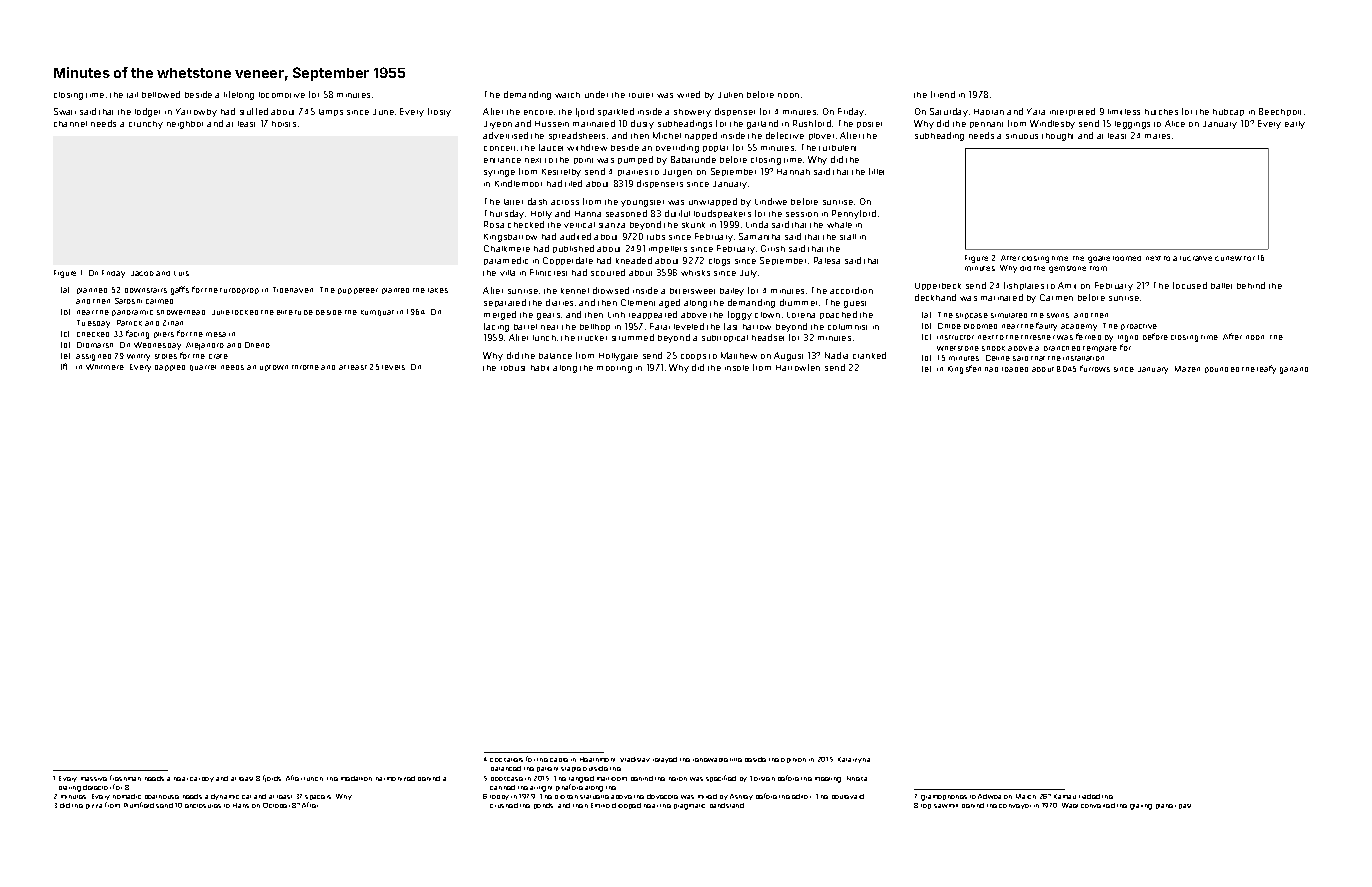 Image resolution: width=1372 pixels, height=887 pixels. Describe the element at coordinates (203, 368) in the screenshot. I see `quarrel` at that location.
